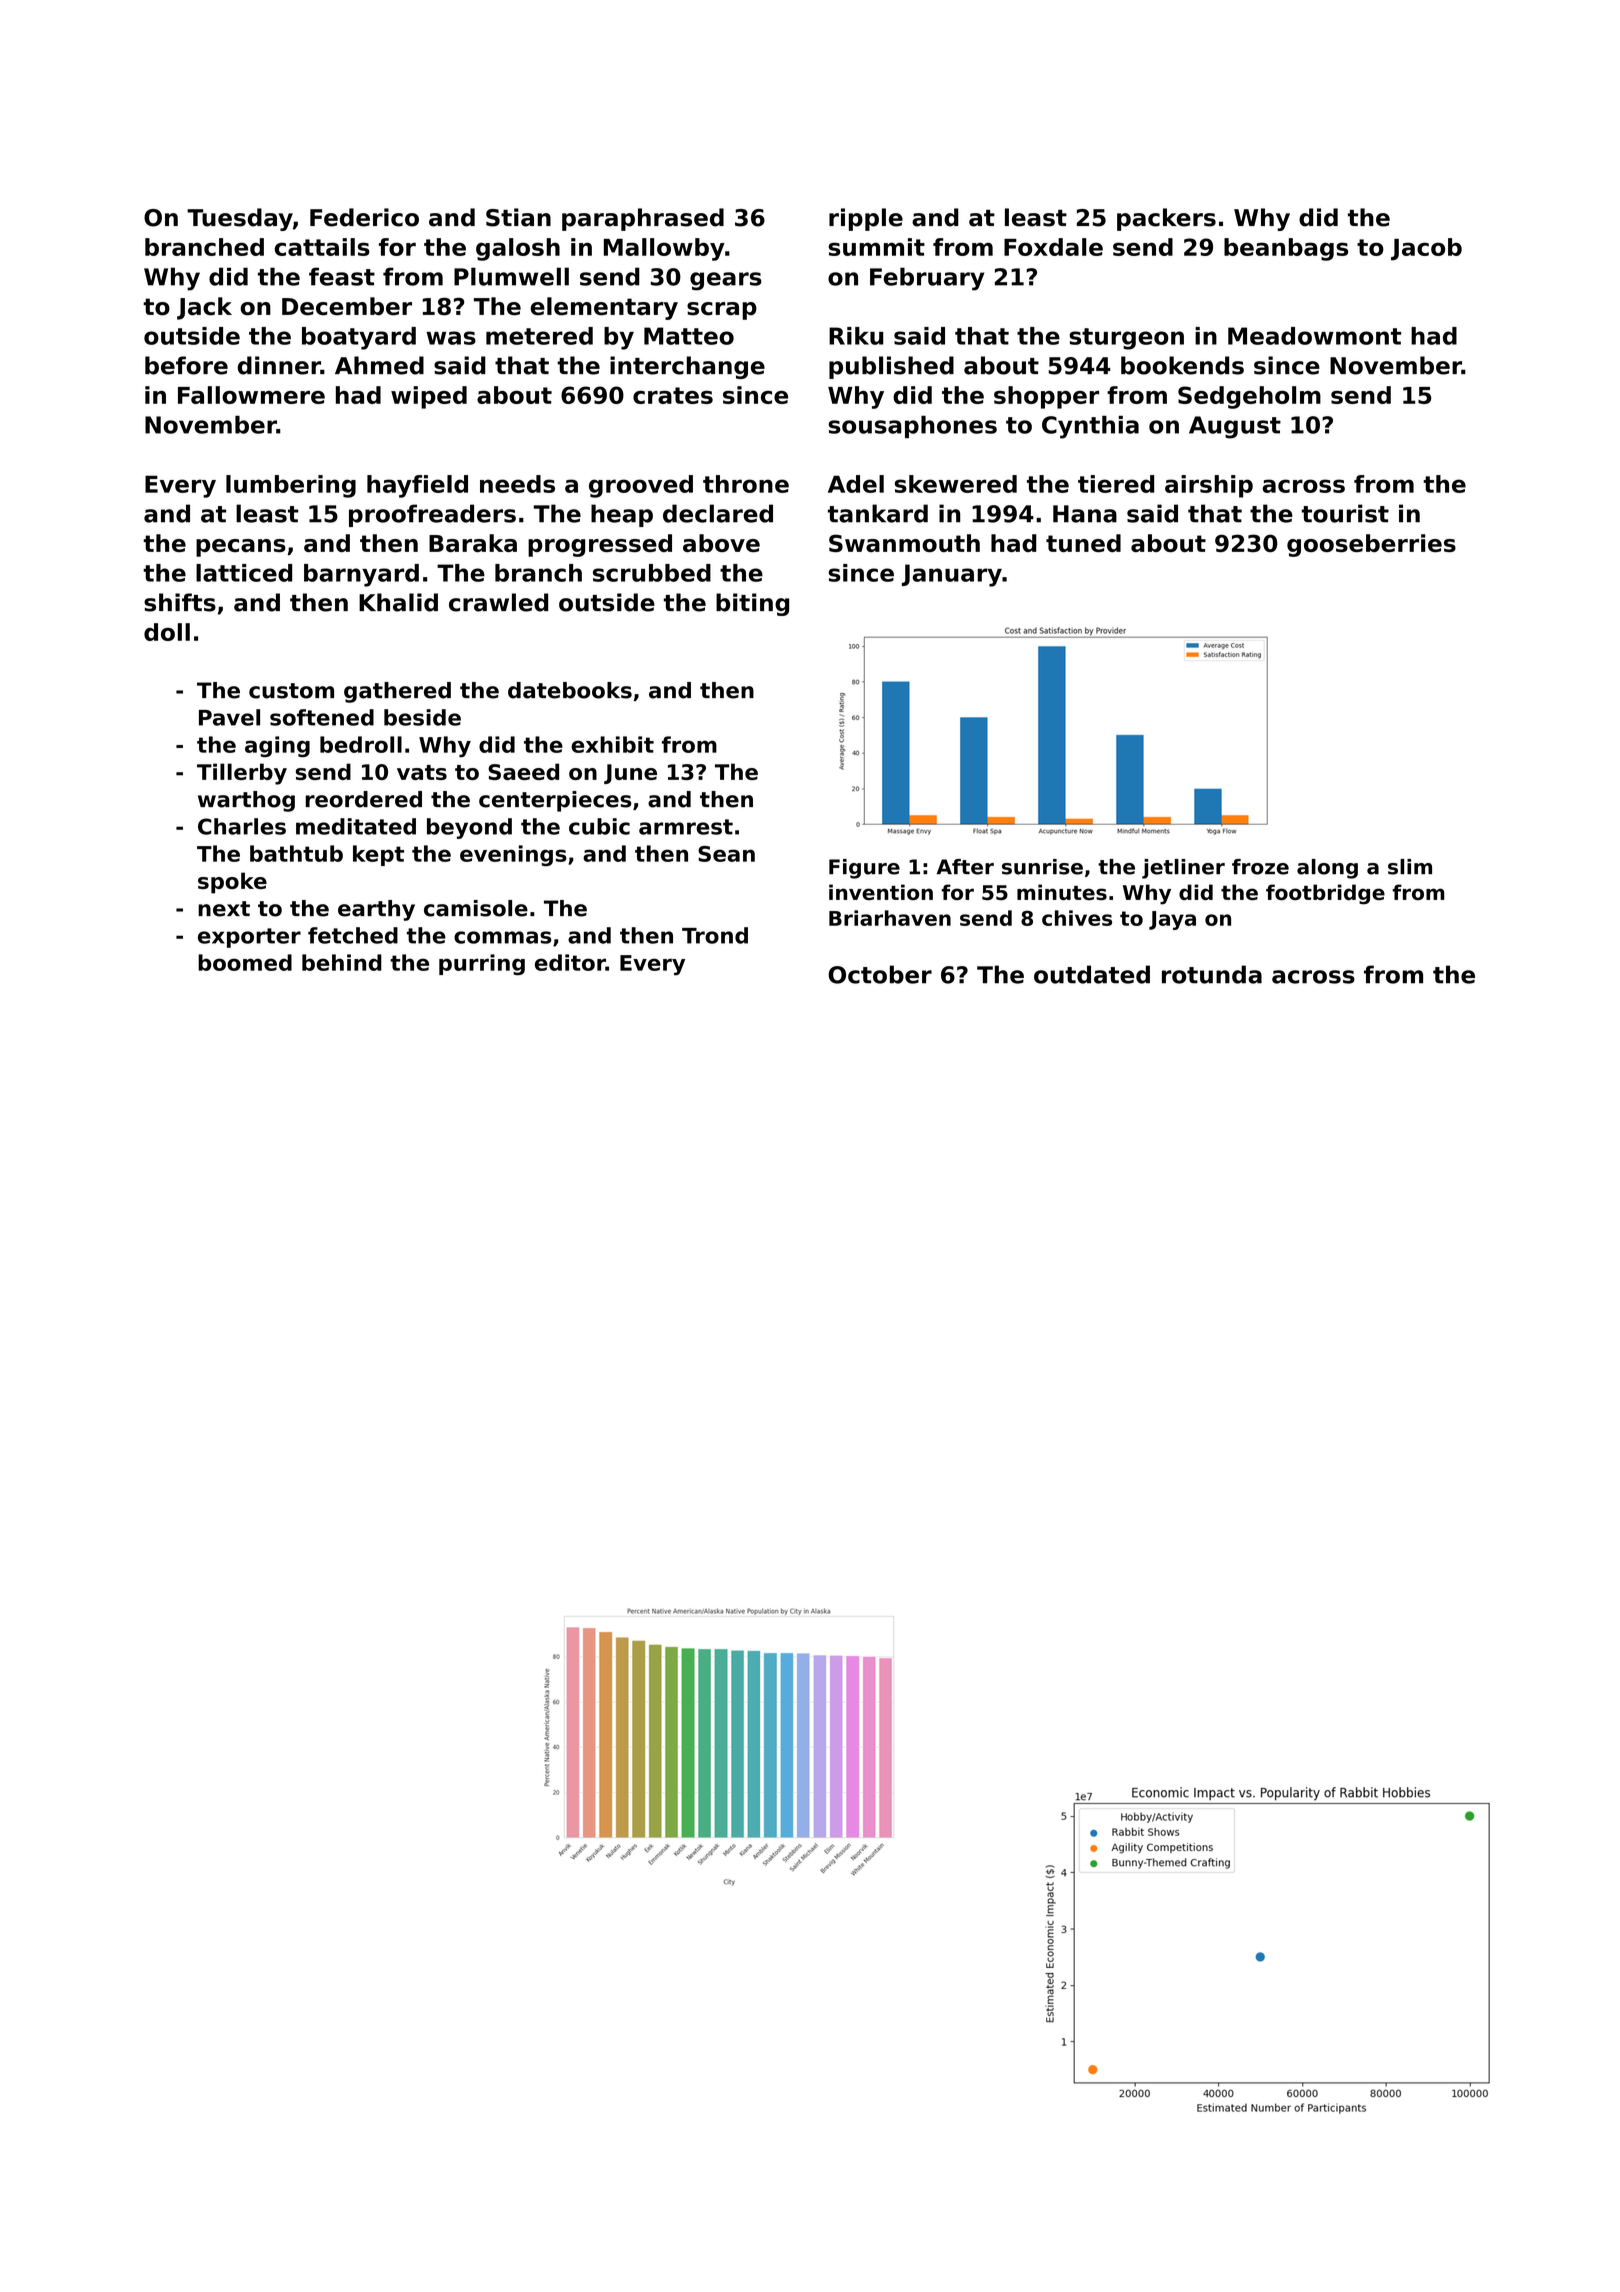 The height and width of the image is (2292, 1620). What do you see at coordinates (291, 691) in the image?
I see `custom` at bounding box center [291, 691].
